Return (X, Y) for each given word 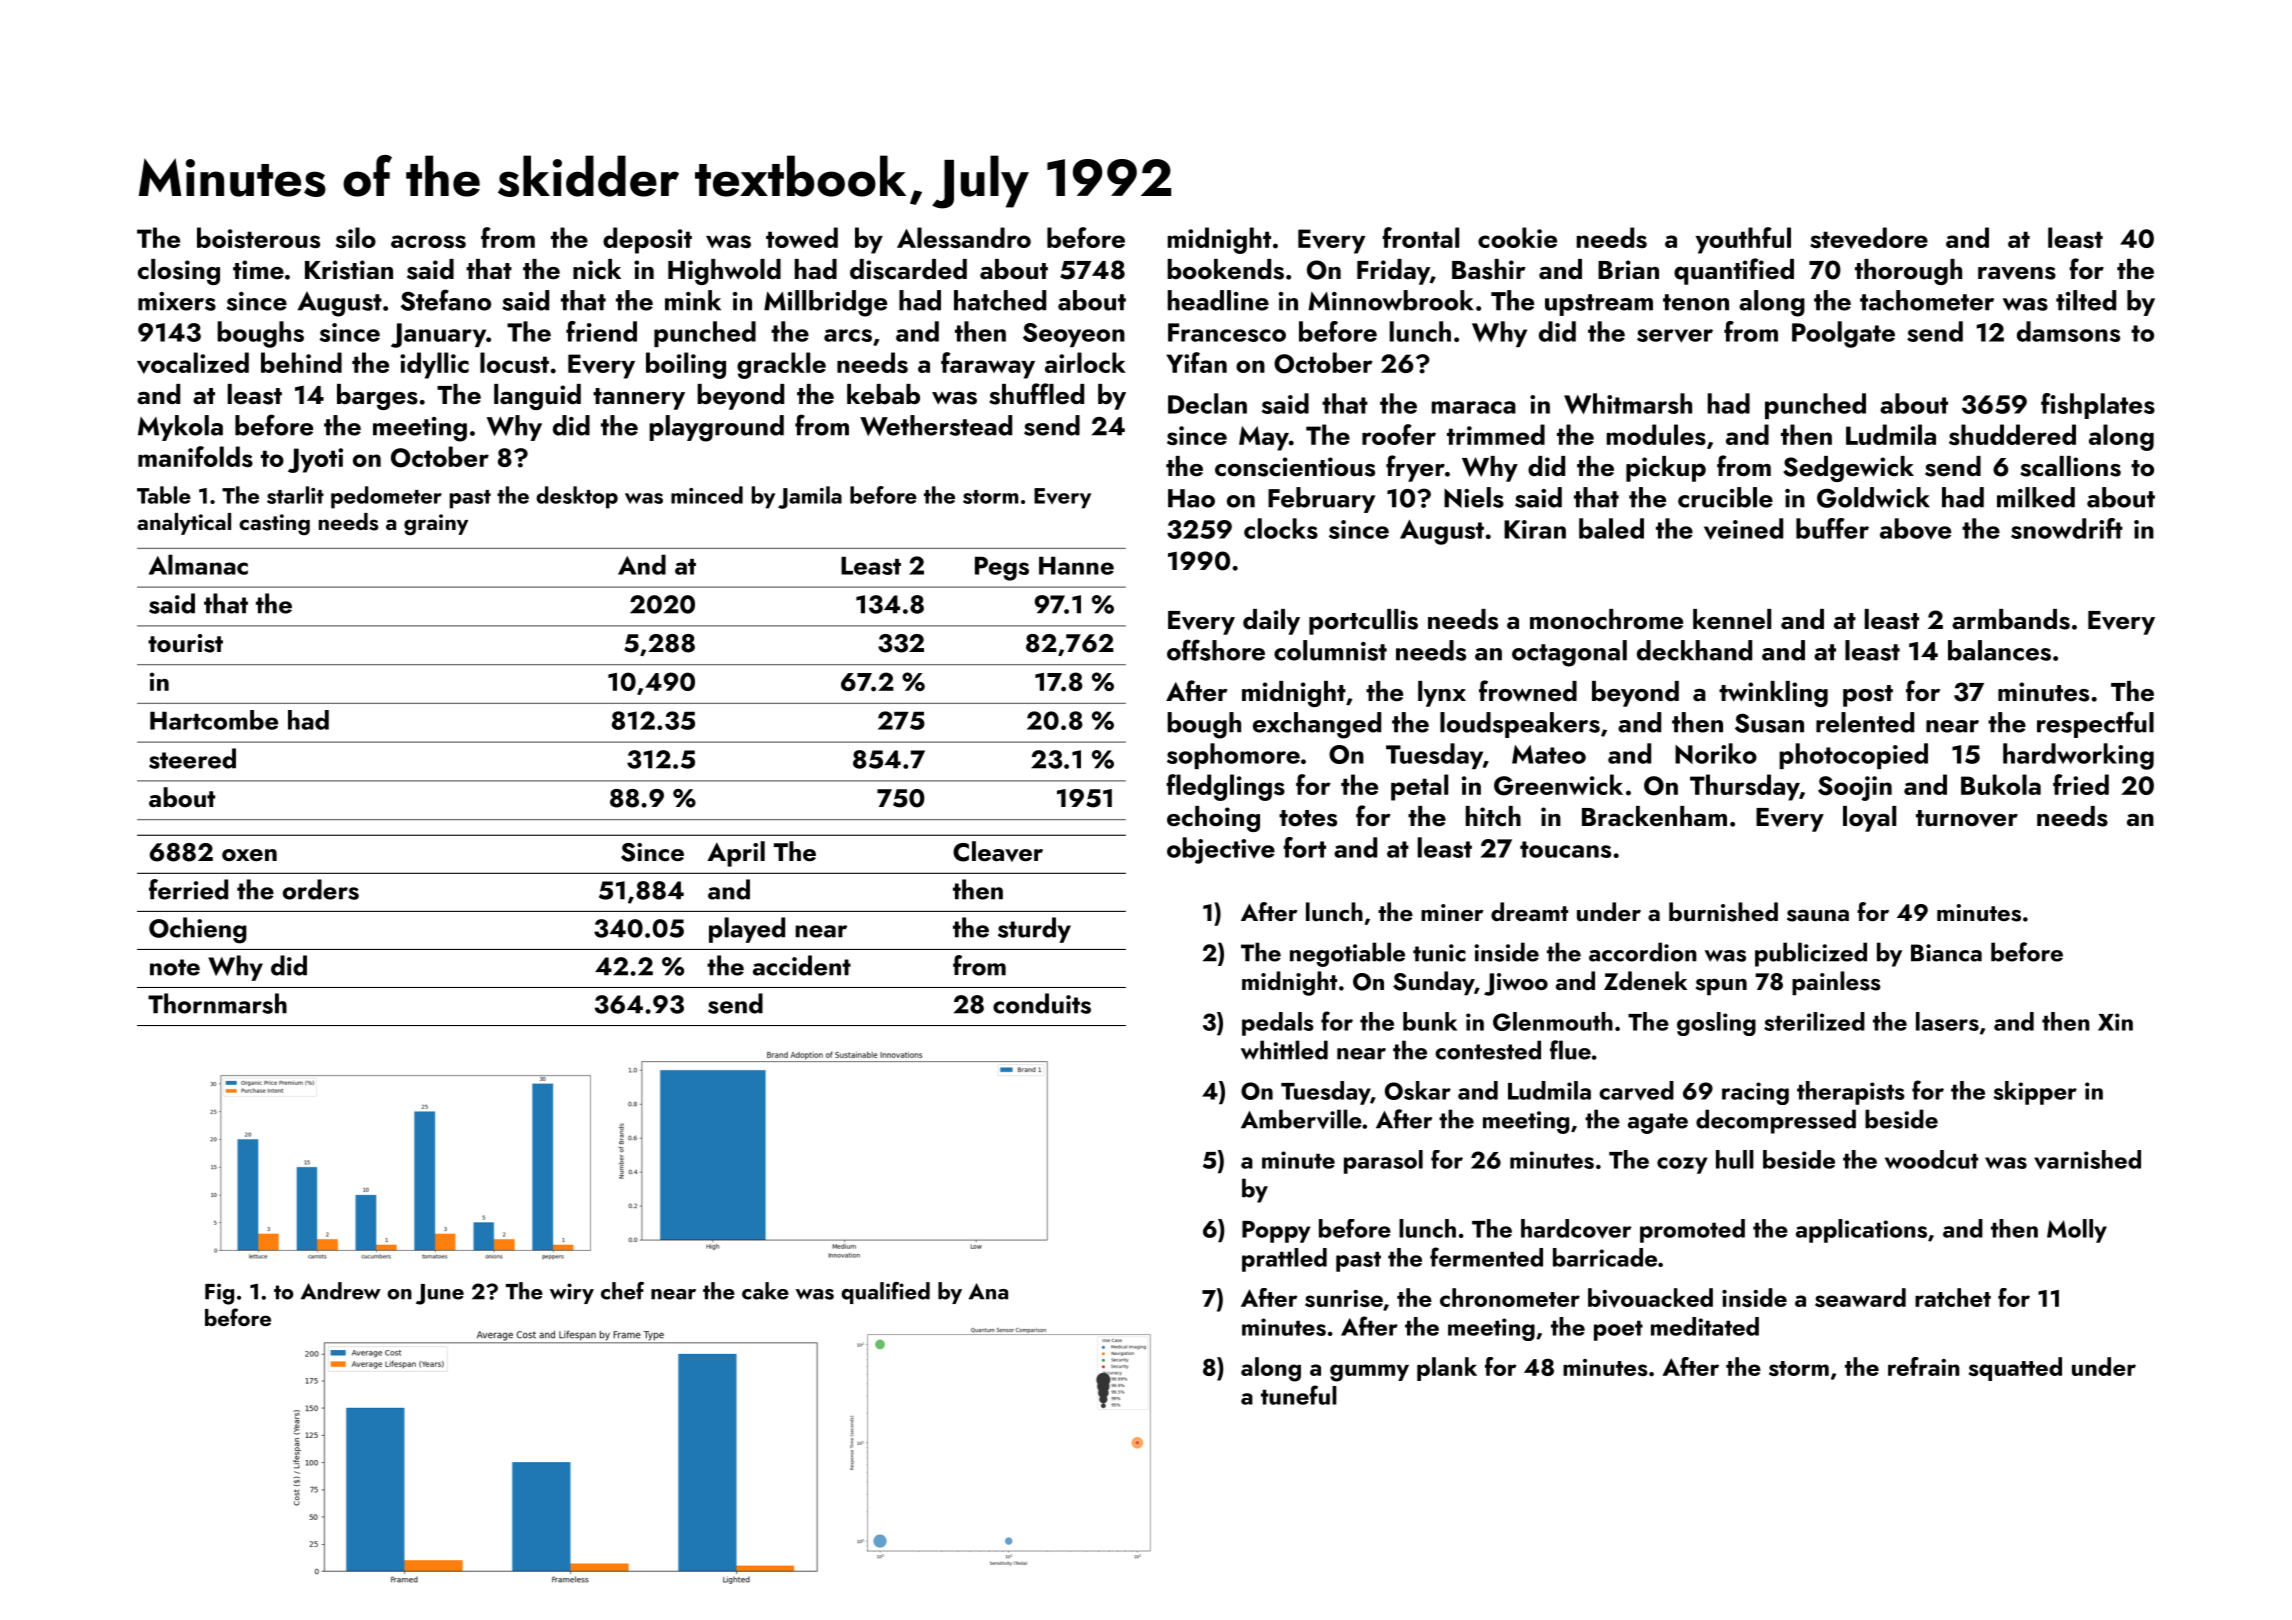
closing (179, 272)
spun (1721, 986)
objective (1221, 850)
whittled (1284, 1050)
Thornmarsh (217, 1003)
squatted (2015, 1369)
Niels (1474, 497)
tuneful (1299, 1395)
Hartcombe (214, 720)
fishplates (2098, 406)
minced (707, 495)
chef (622, 1291)
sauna (1818, 916)
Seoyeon (1074, 335)
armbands (2011, 619)
